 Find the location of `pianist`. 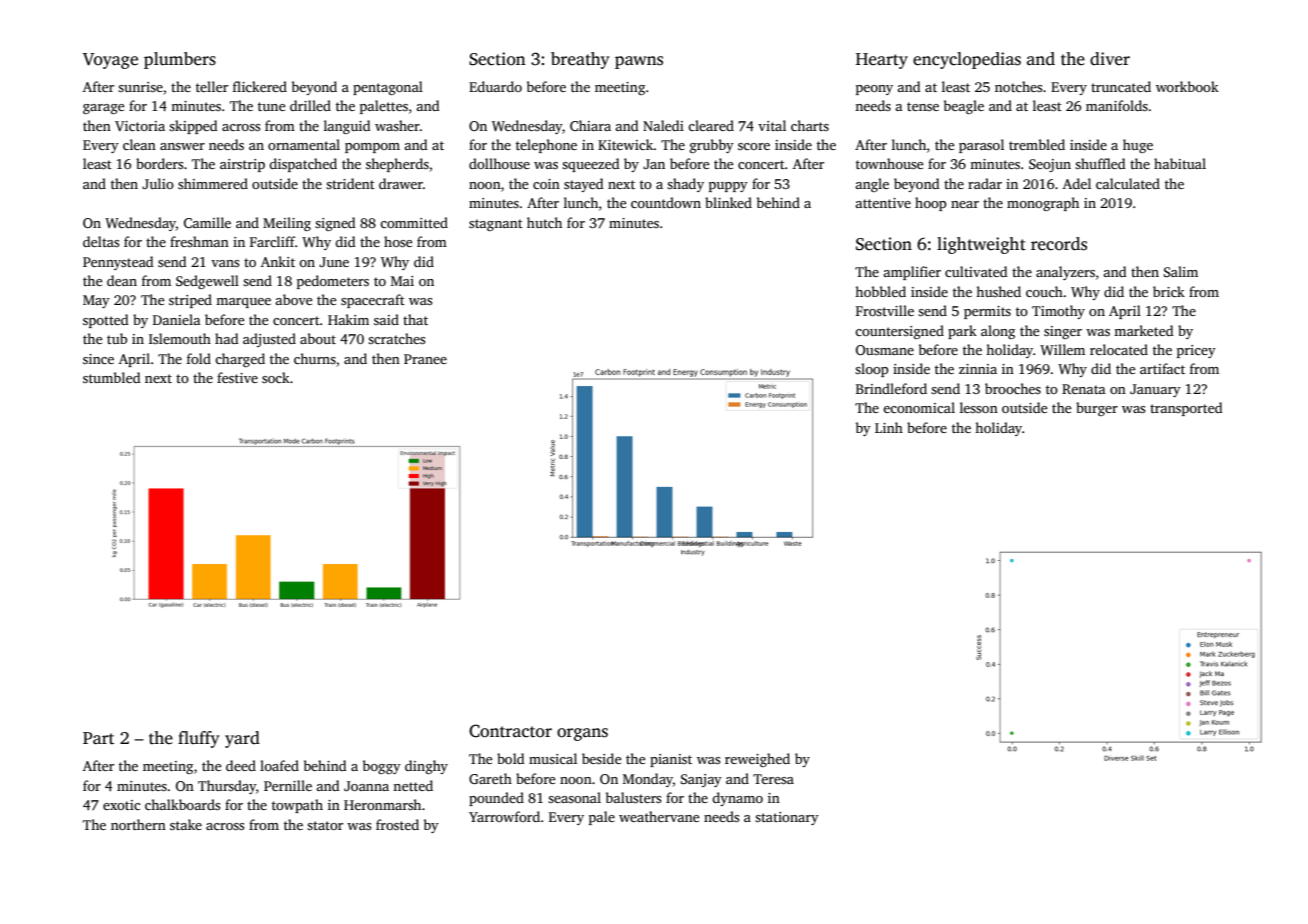

pianist is located at coordinates (671, 760).
